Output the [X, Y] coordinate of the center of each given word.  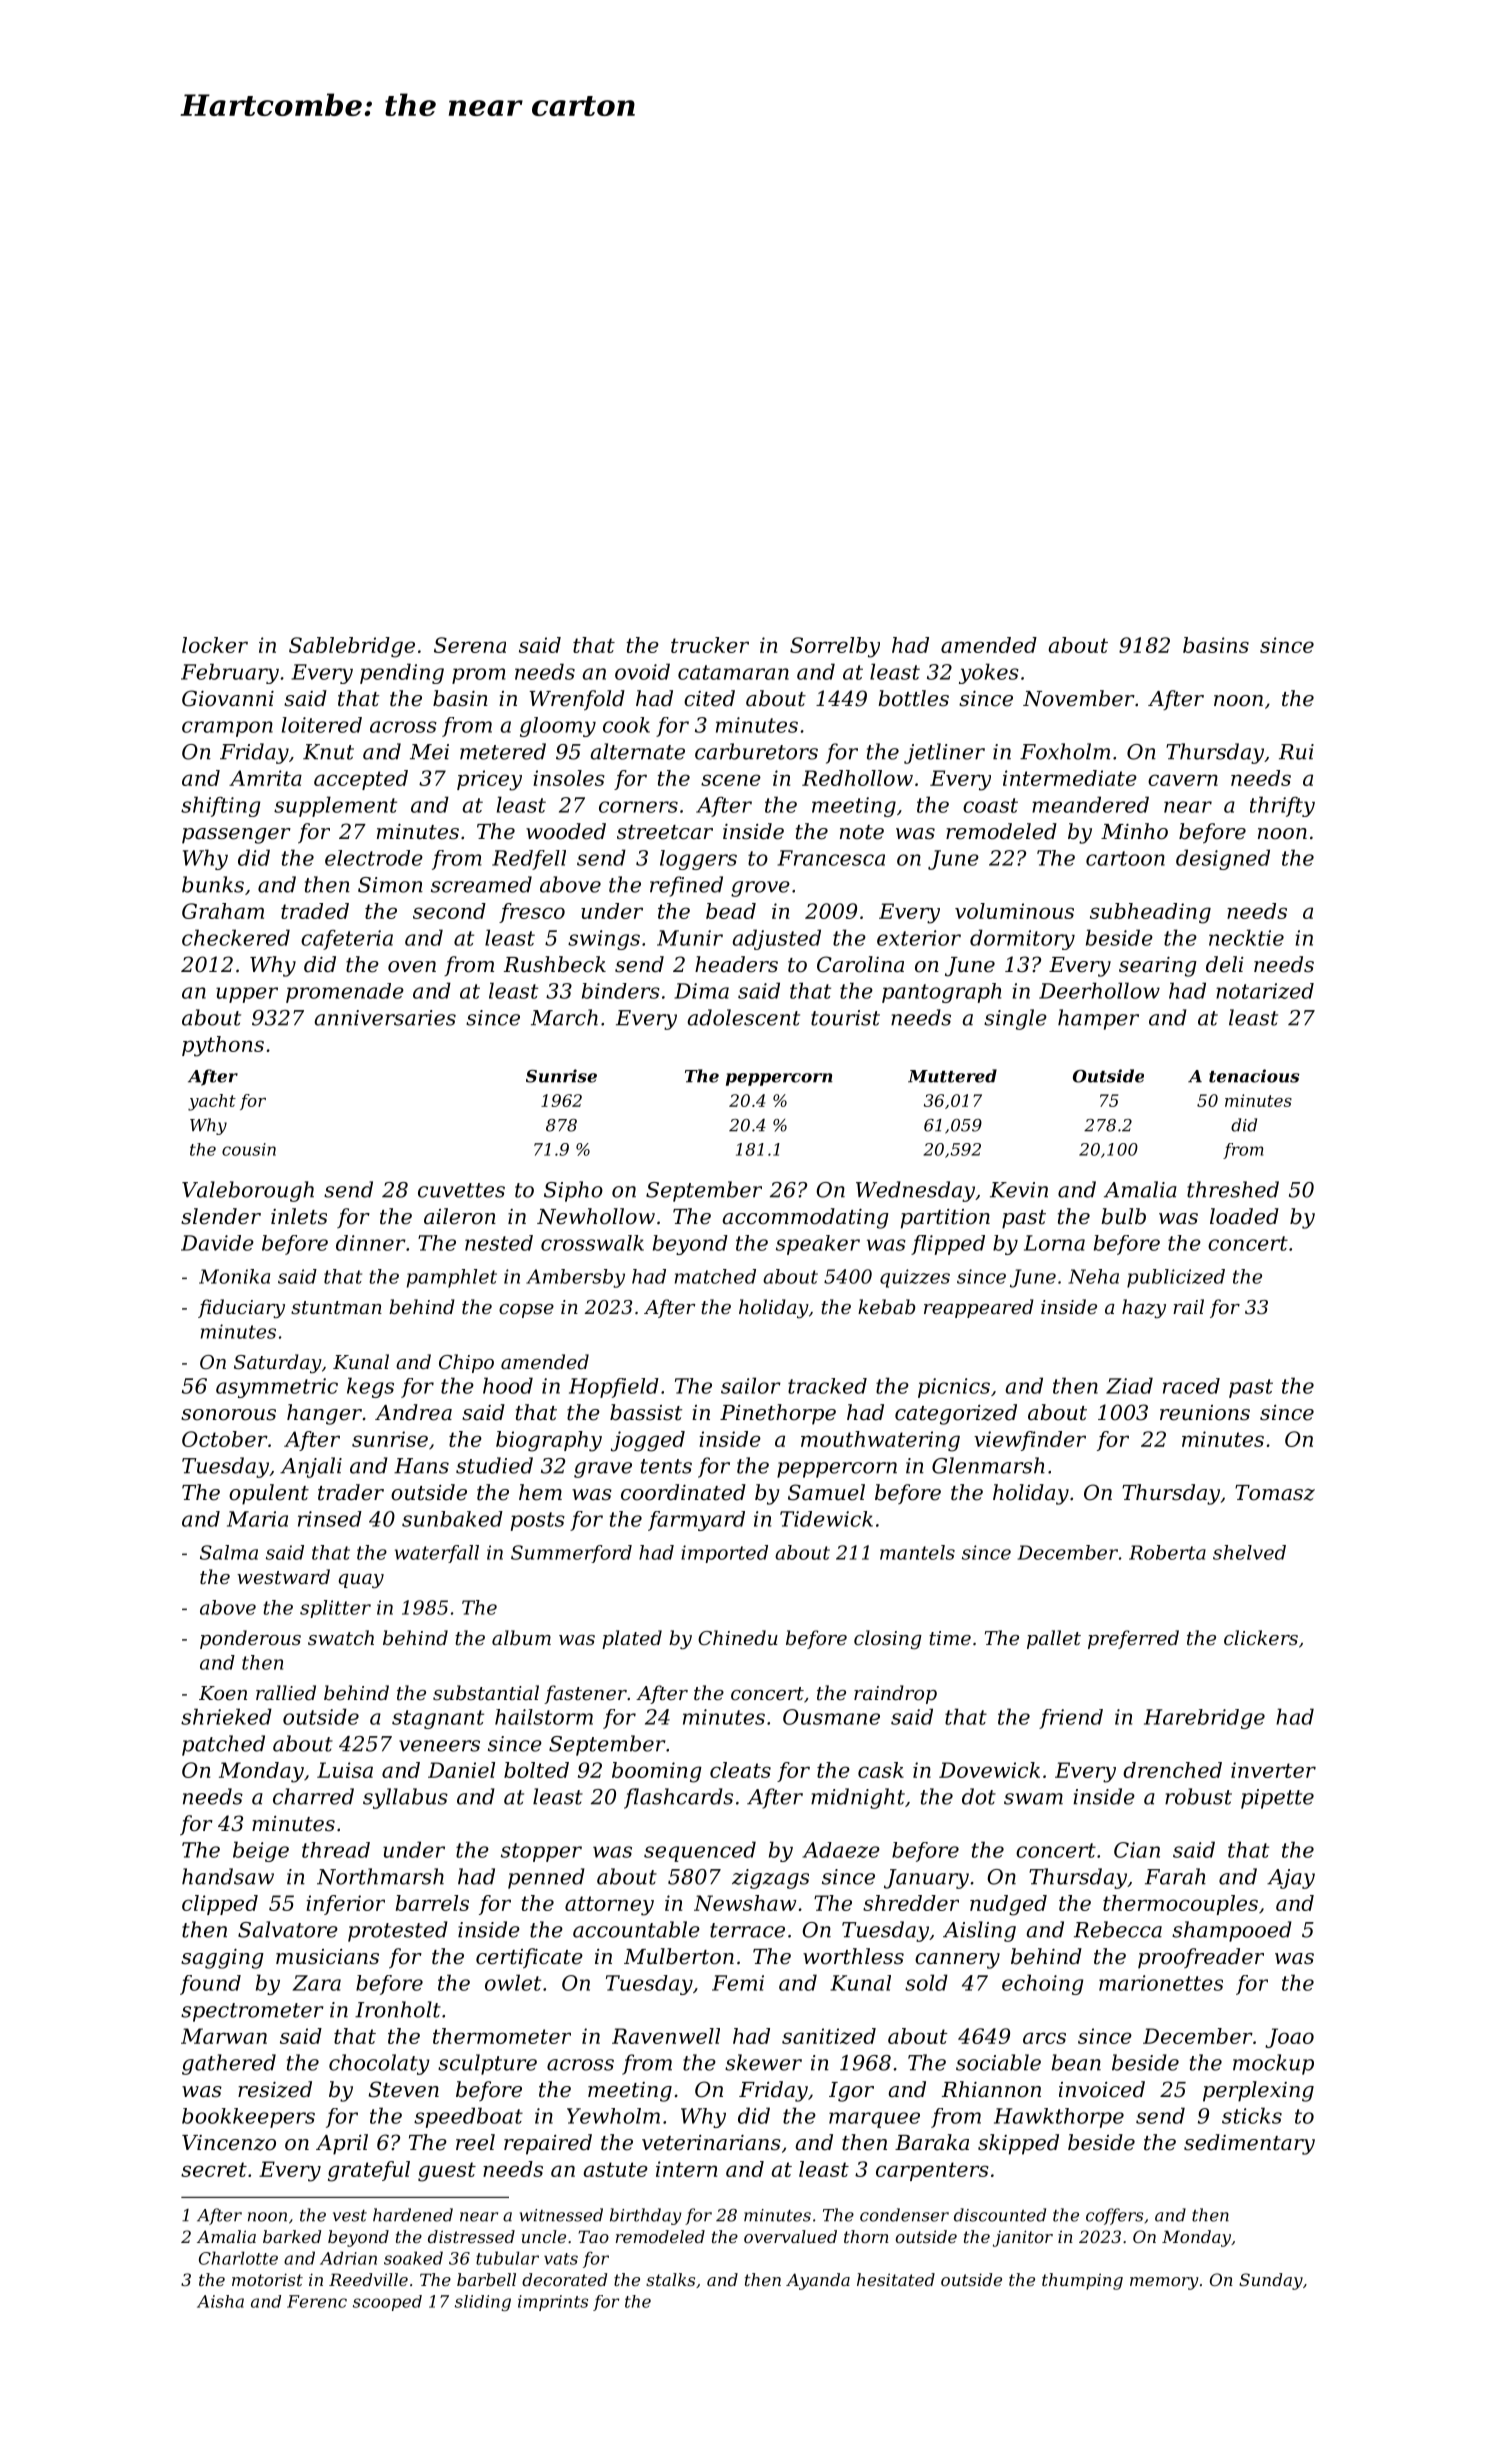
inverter [1273, 1770]
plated [632, 1639]
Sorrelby [835, 647]
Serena [470, 645]
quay [361, 1581]
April [342, 2144]
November [1079, 698]
